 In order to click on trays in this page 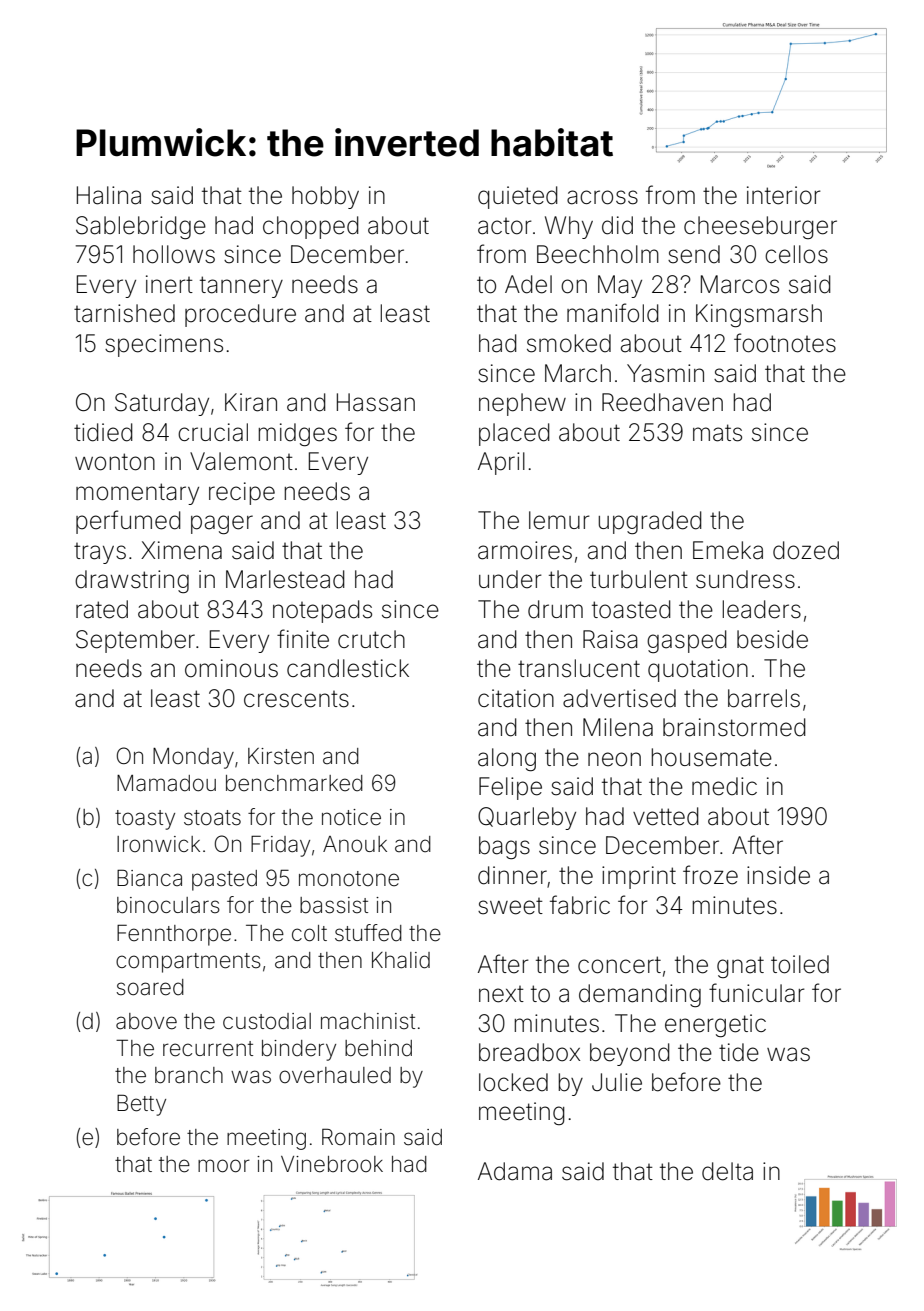, I will do `click(100, 553)`.
